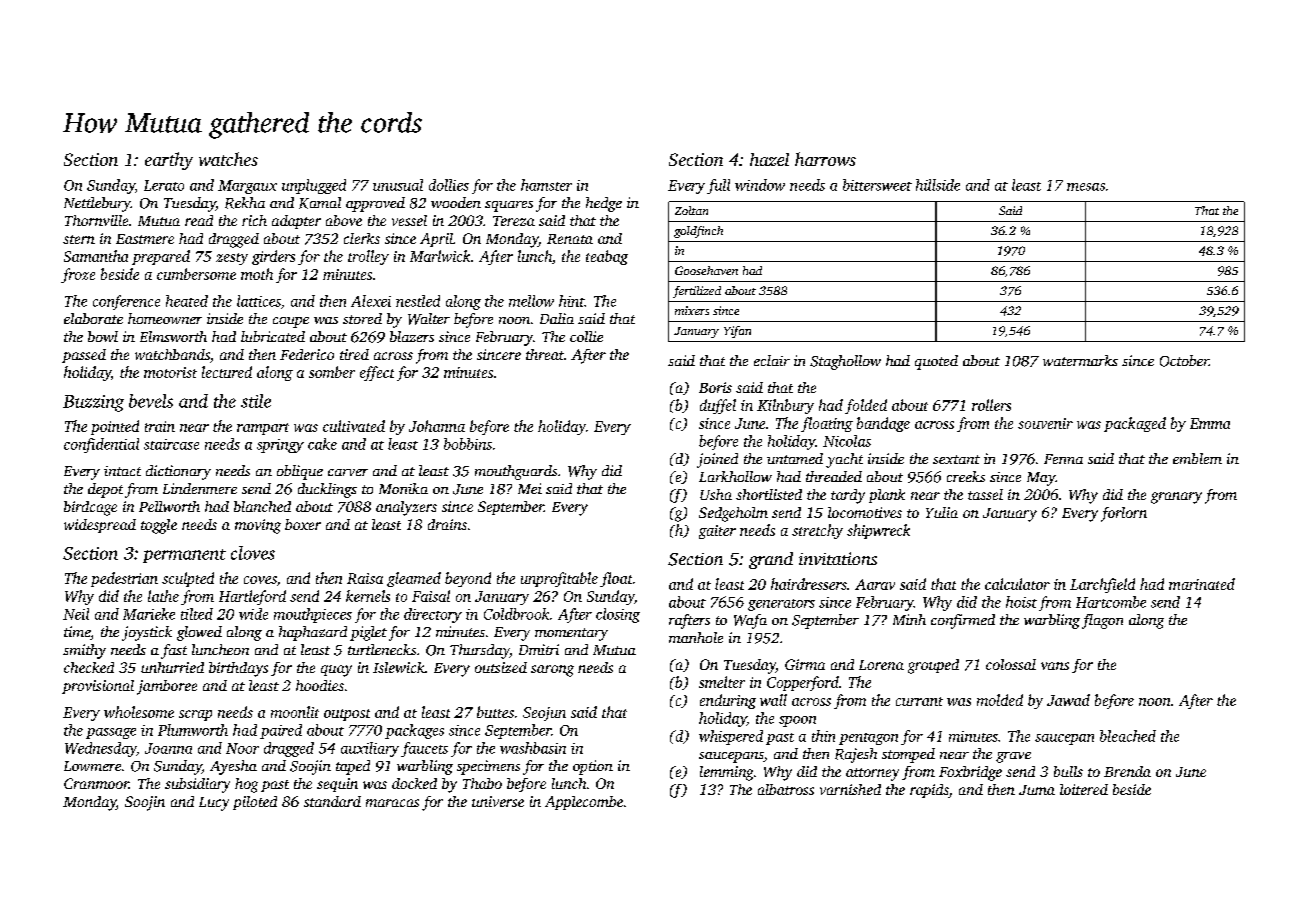 This screenshot has width=1308, height=924. Describe the element at coordinates (103, 336) in the screenshot. I see `bowl` at that location.
